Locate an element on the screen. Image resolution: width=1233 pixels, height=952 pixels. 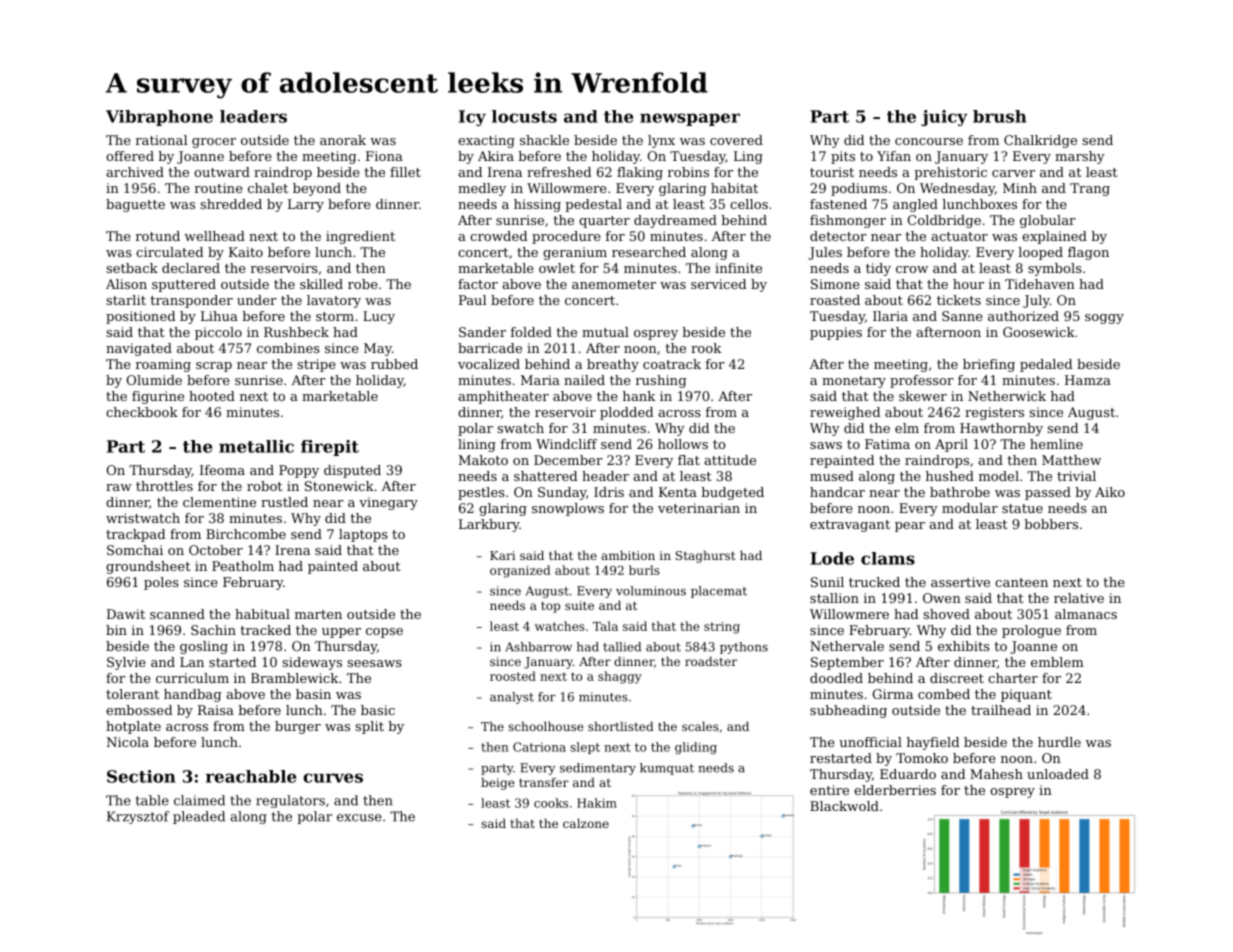
Trang is located at coordinates (1090, 189).
